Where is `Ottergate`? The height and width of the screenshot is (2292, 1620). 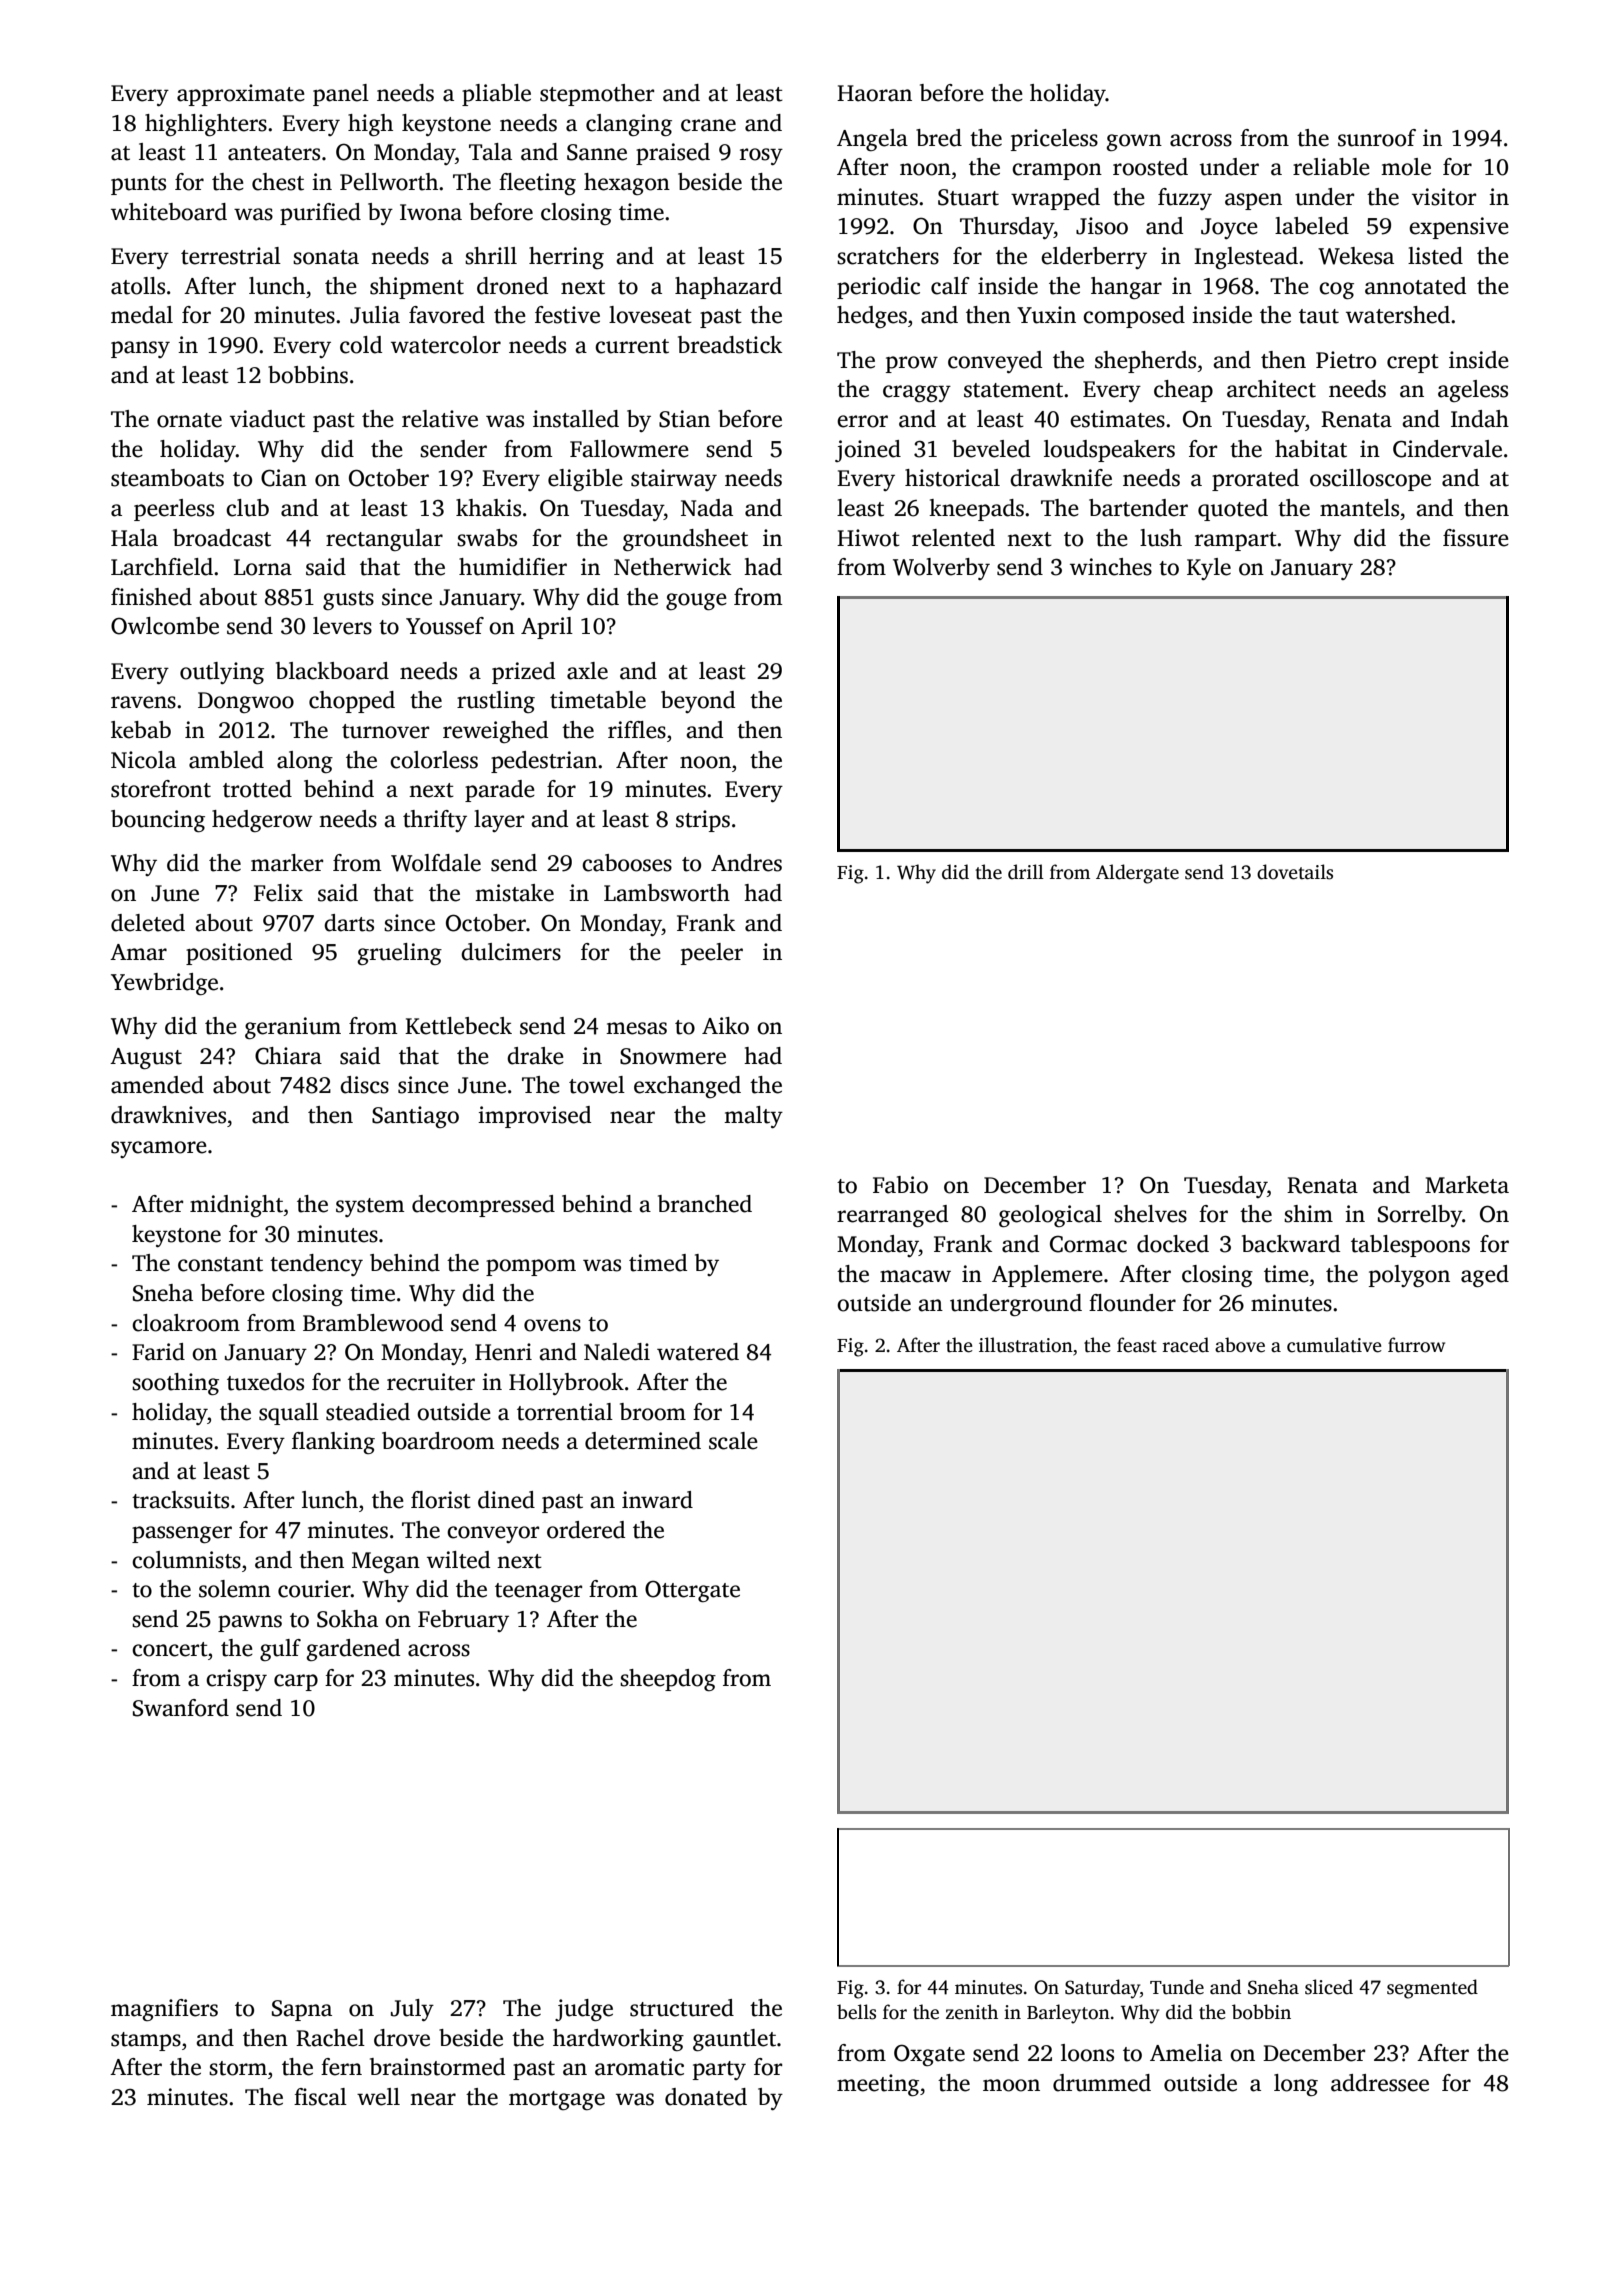
Ottergate is located at coordinates (692, 1591).
